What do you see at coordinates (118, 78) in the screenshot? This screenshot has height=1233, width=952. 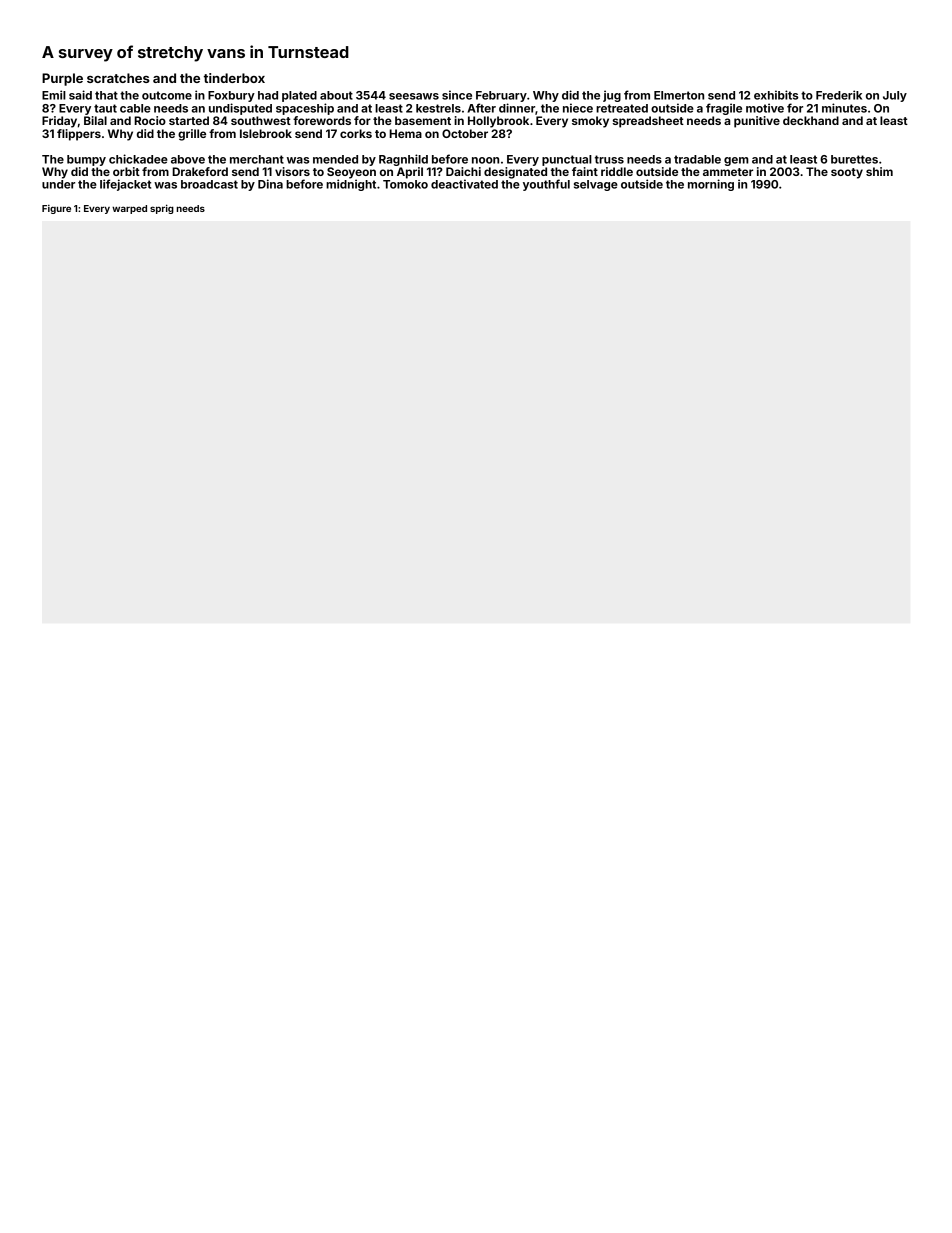 I see `scratches` at bounding box center [118, 78].
